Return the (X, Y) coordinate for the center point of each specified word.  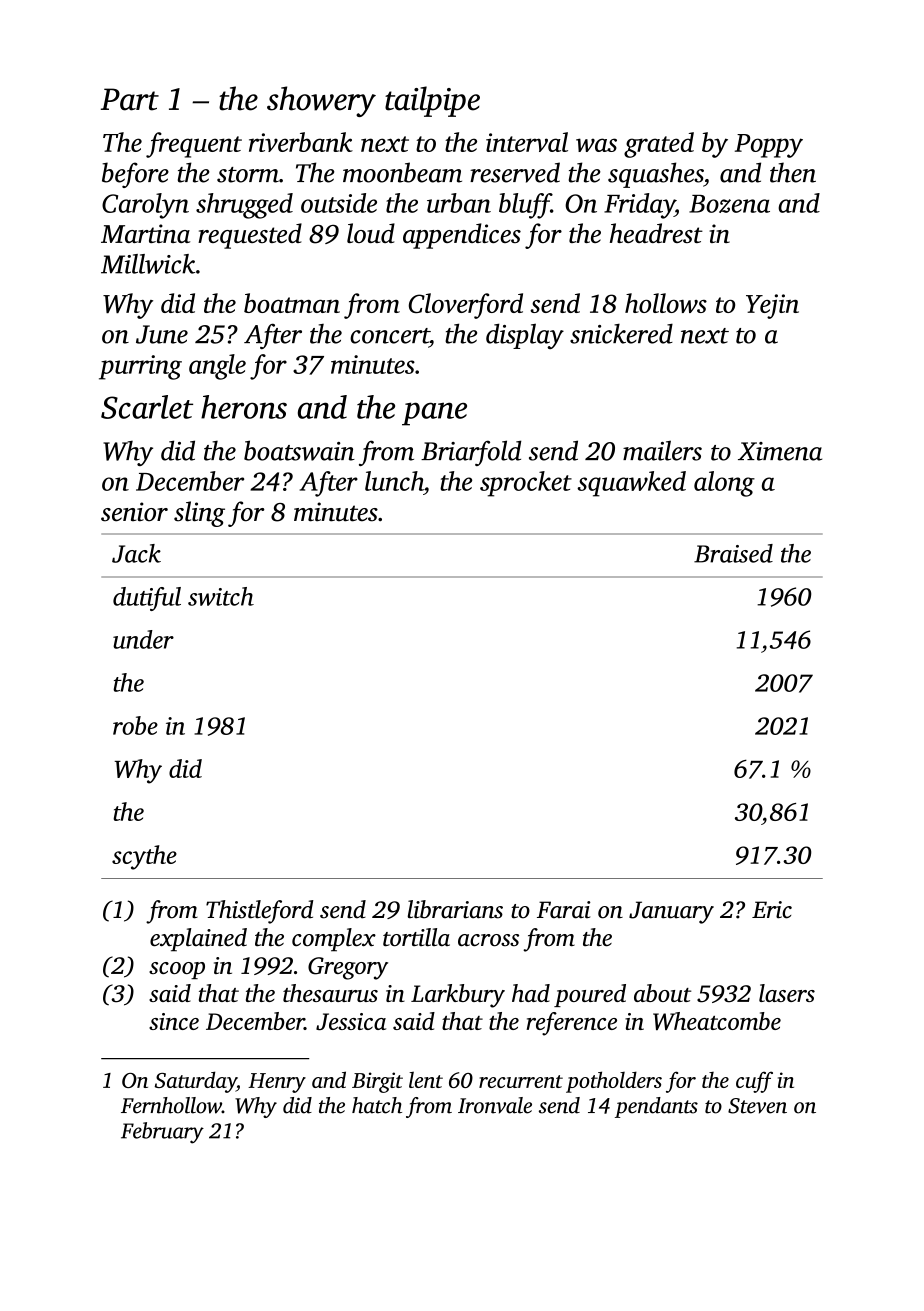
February (162, 1133)
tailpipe (432, 101)
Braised (733, 553)
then (793, 172)
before (135, 175)
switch (221, 596)
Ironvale (495, 1105)
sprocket (526, 484)
